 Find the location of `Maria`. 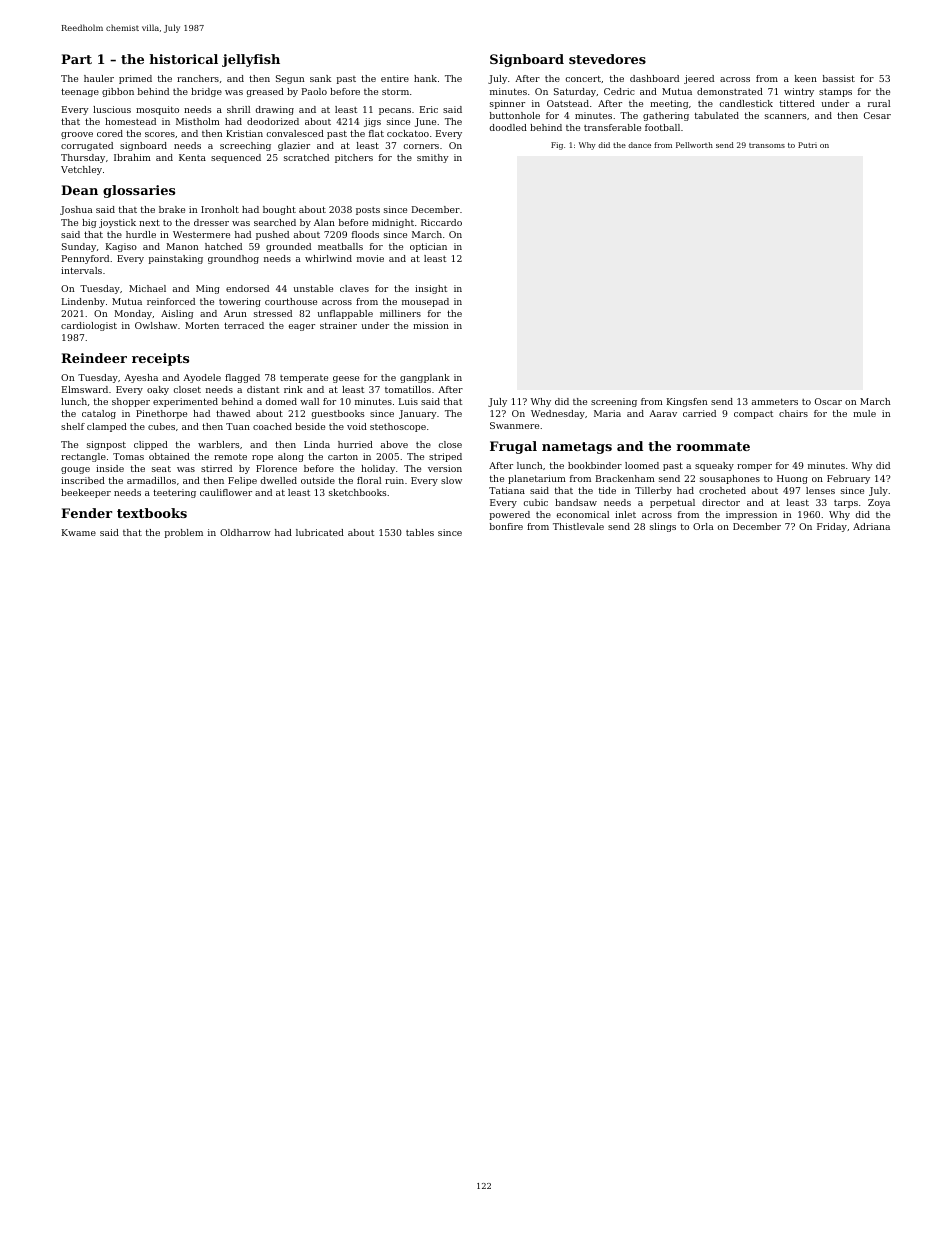

Maria is located at coordinates (607, 413).
